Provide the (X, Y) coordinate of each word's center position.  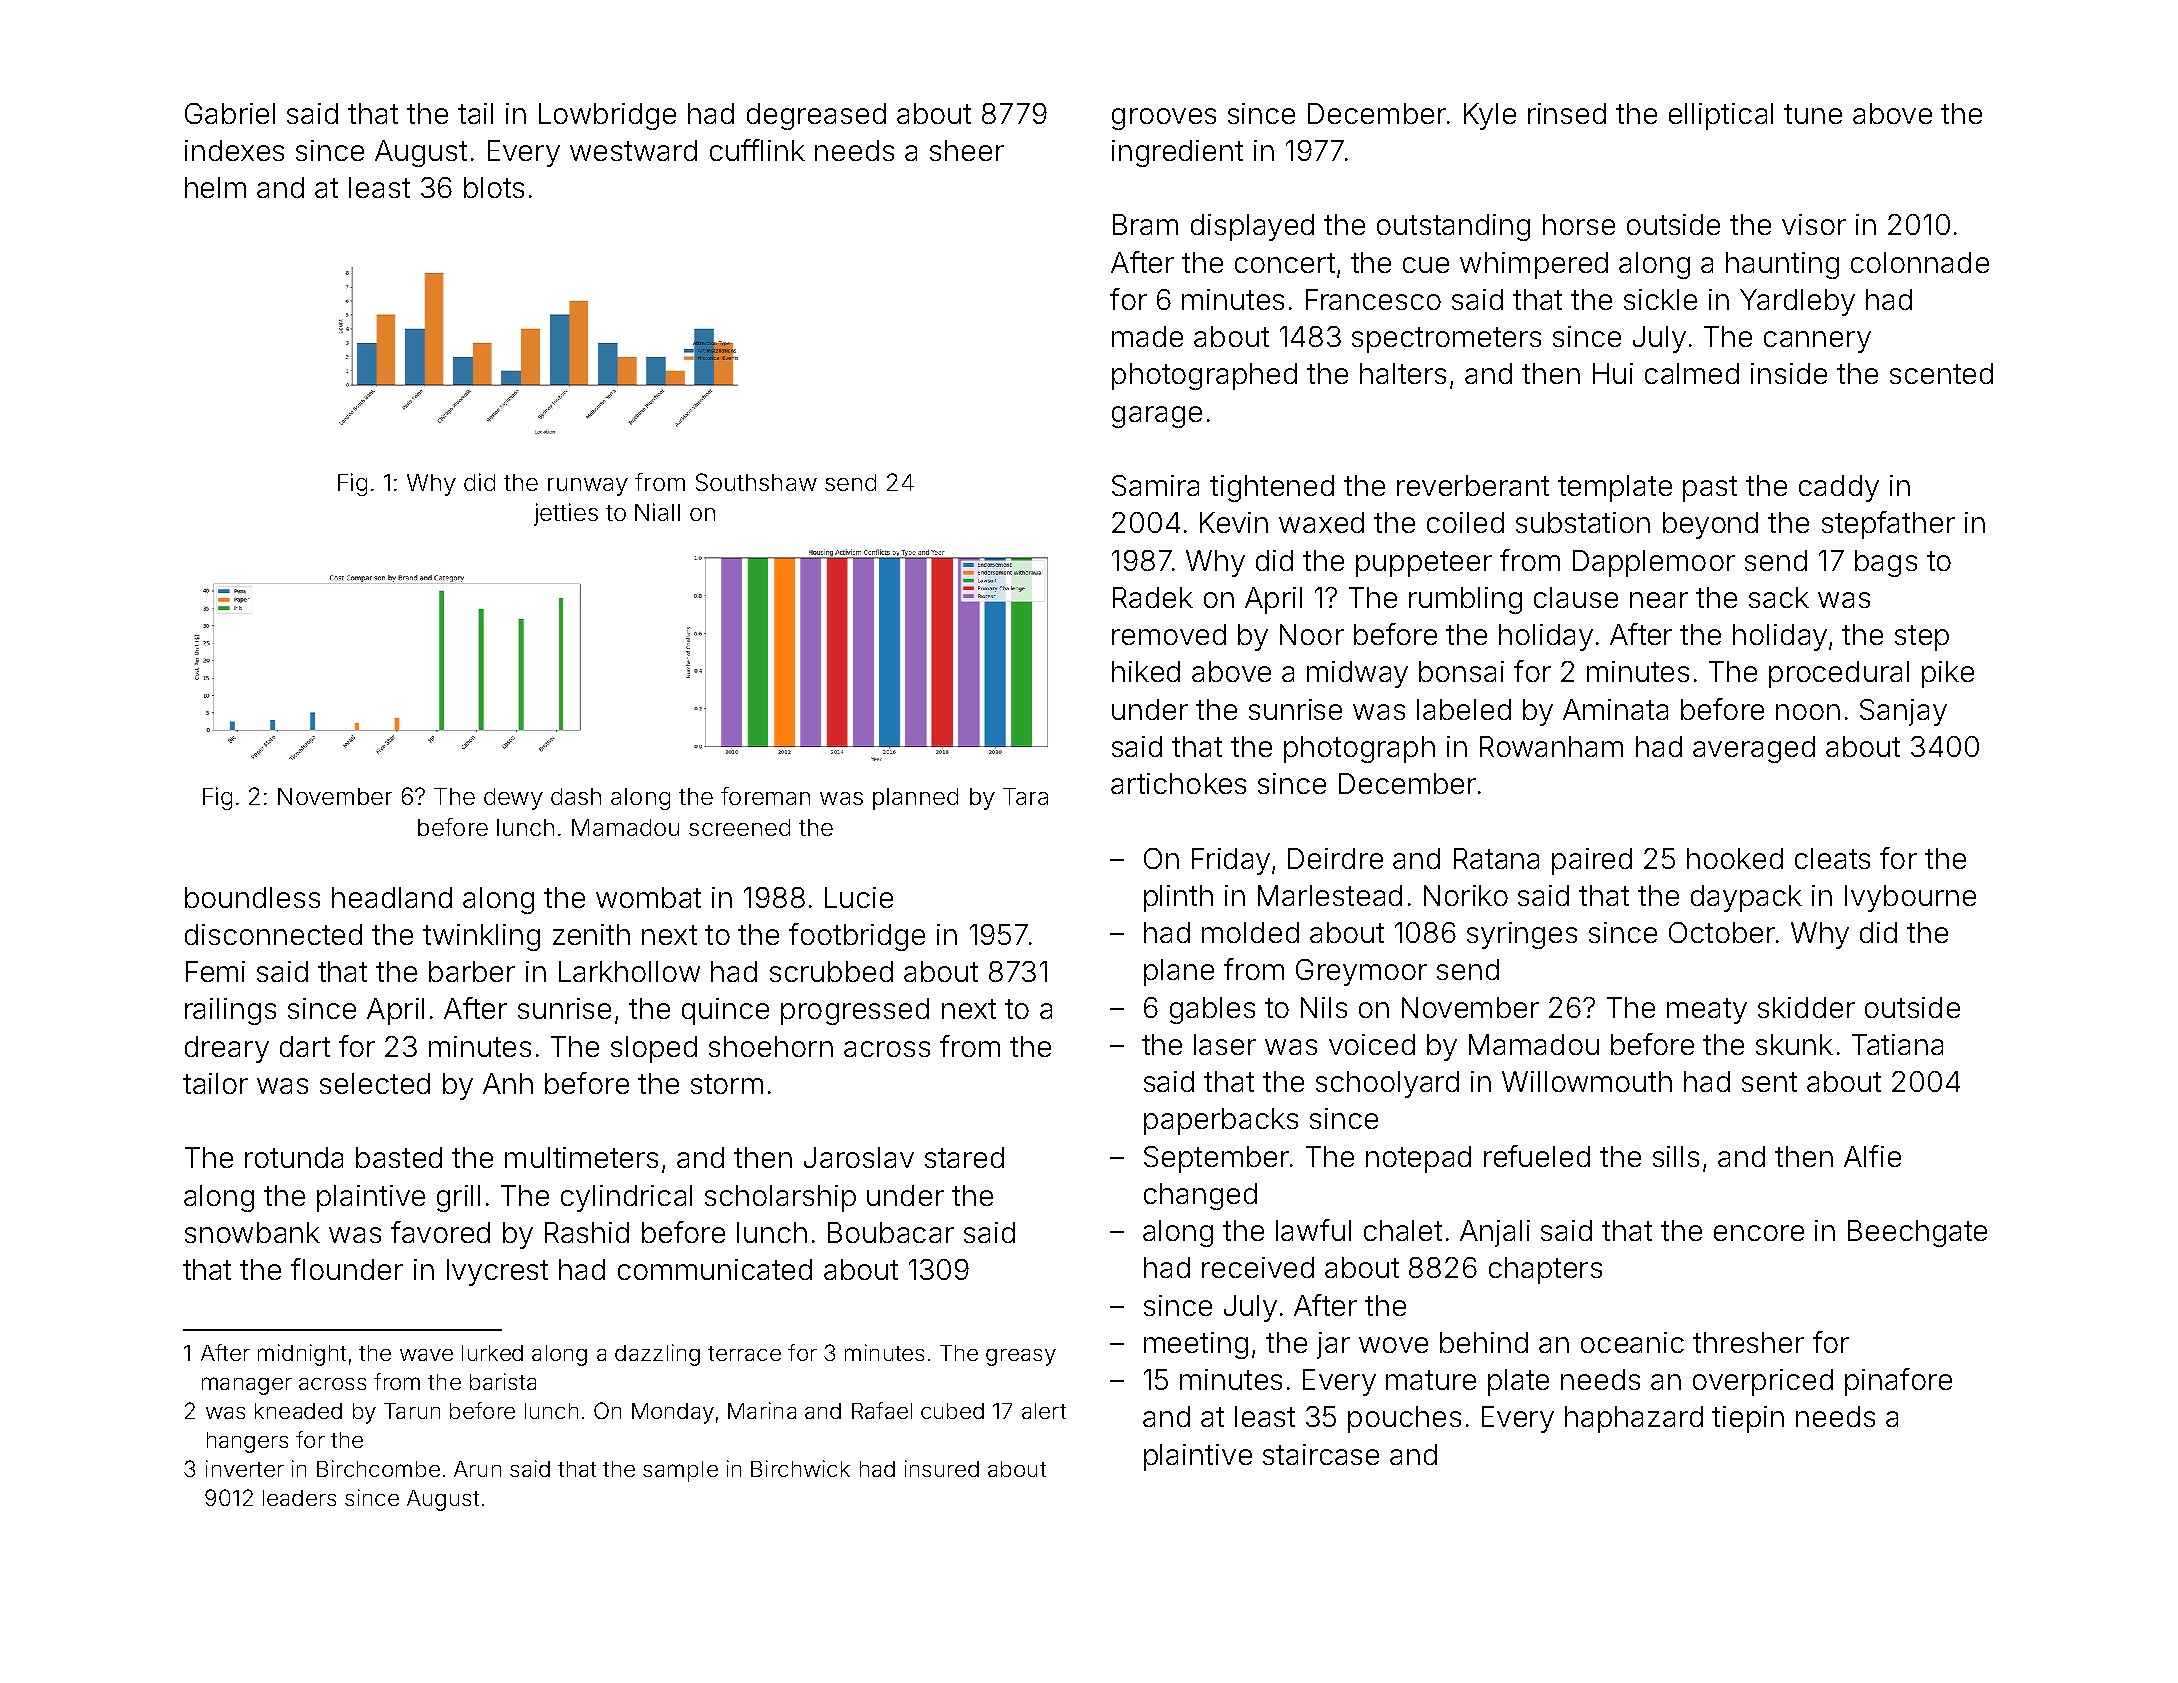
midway (1357, 674)
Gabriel (230, 113)
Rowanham (1551, 746)
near (1659, 600)
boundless (252, 897)
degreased (816, 116)
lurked (492, 1353)
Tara (1025, 796)
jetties (566, 514)
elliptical (1721, 116)
